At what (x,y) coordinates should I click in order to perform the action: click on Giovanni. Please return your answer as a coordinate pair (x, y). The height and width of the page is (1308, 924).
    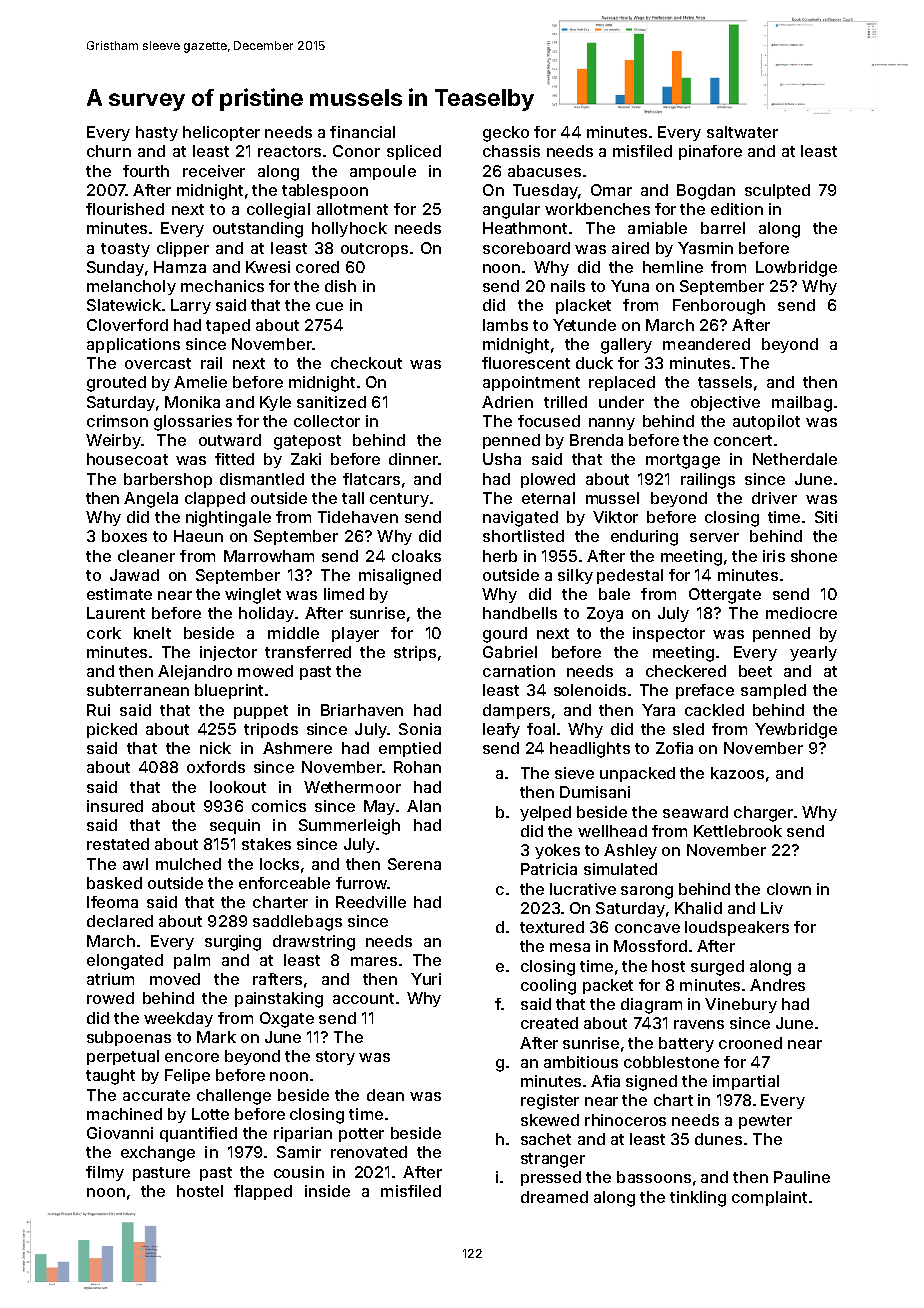
    Looking at the image, I should click on (120, 1133).
